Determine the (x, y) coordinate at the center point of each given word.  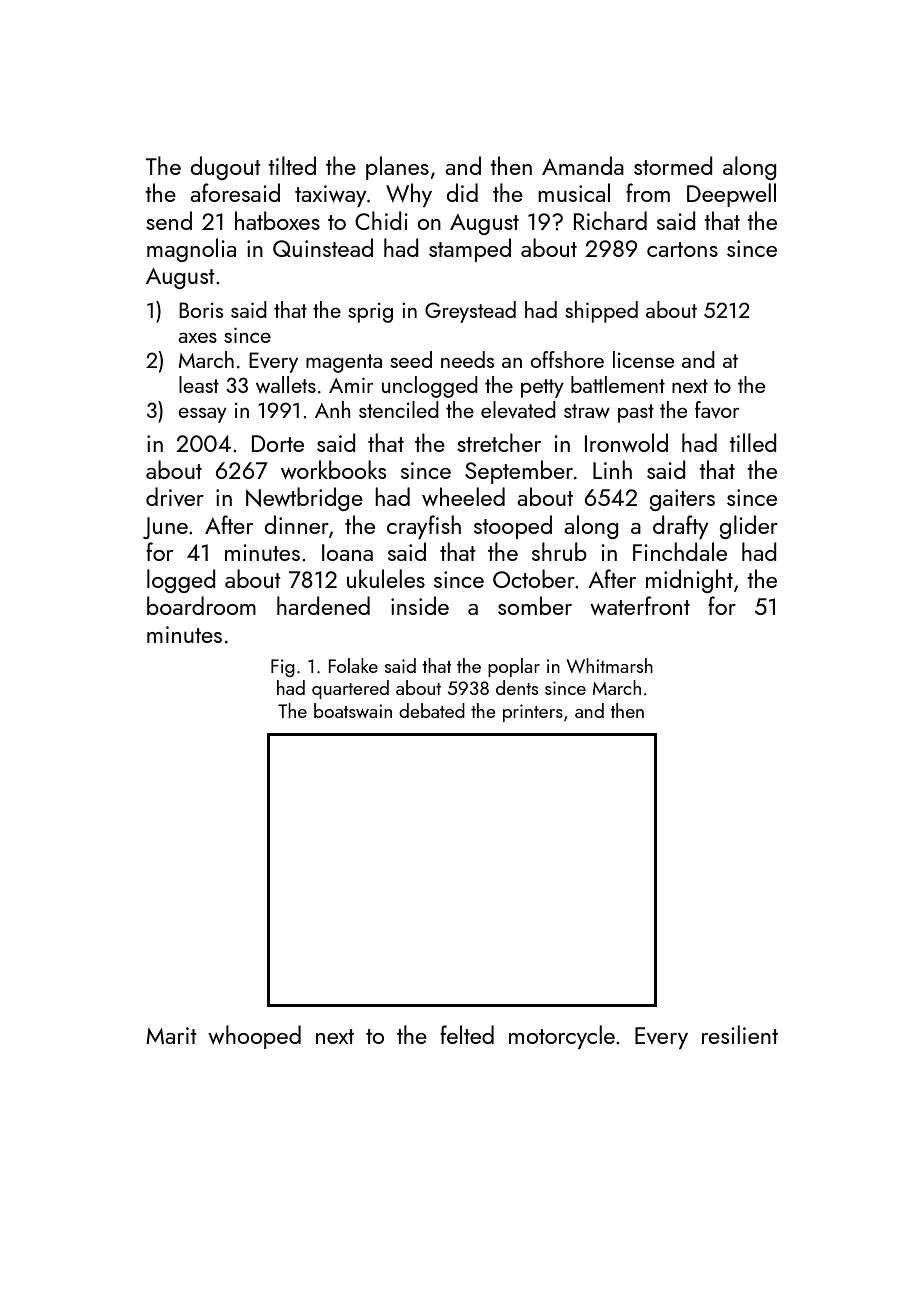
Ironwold (626, 442)
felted (467, 1034)
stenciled (399, 409)
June (165, 528)
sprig (370, 313)
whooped (254, 1037)
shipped (601, 312)
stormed (673, 165)
